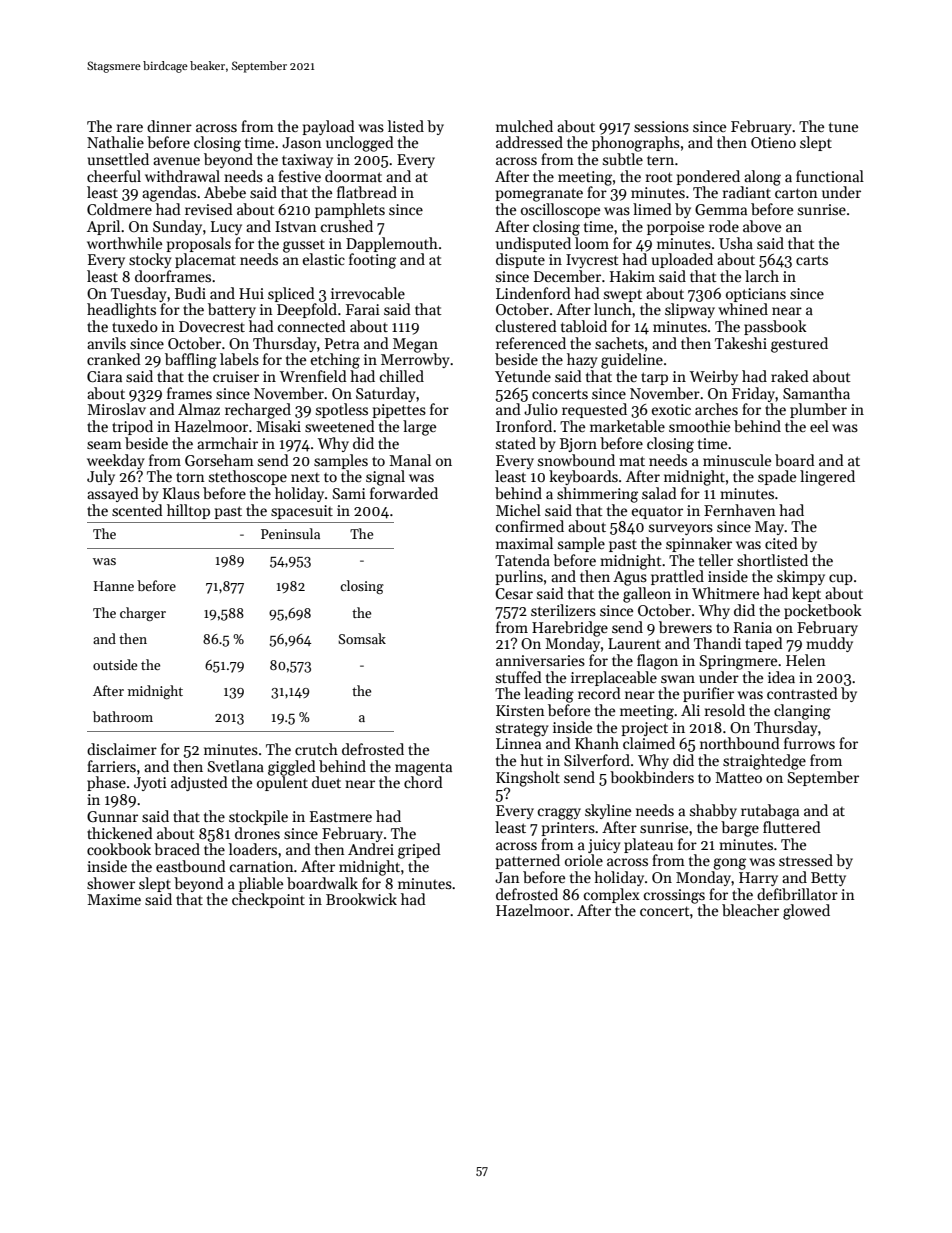 The image size is (952, 1233). What do you see at coordinates (268, 900) in the image?
I see `checkpoint` at bounding box center [268, 900].
